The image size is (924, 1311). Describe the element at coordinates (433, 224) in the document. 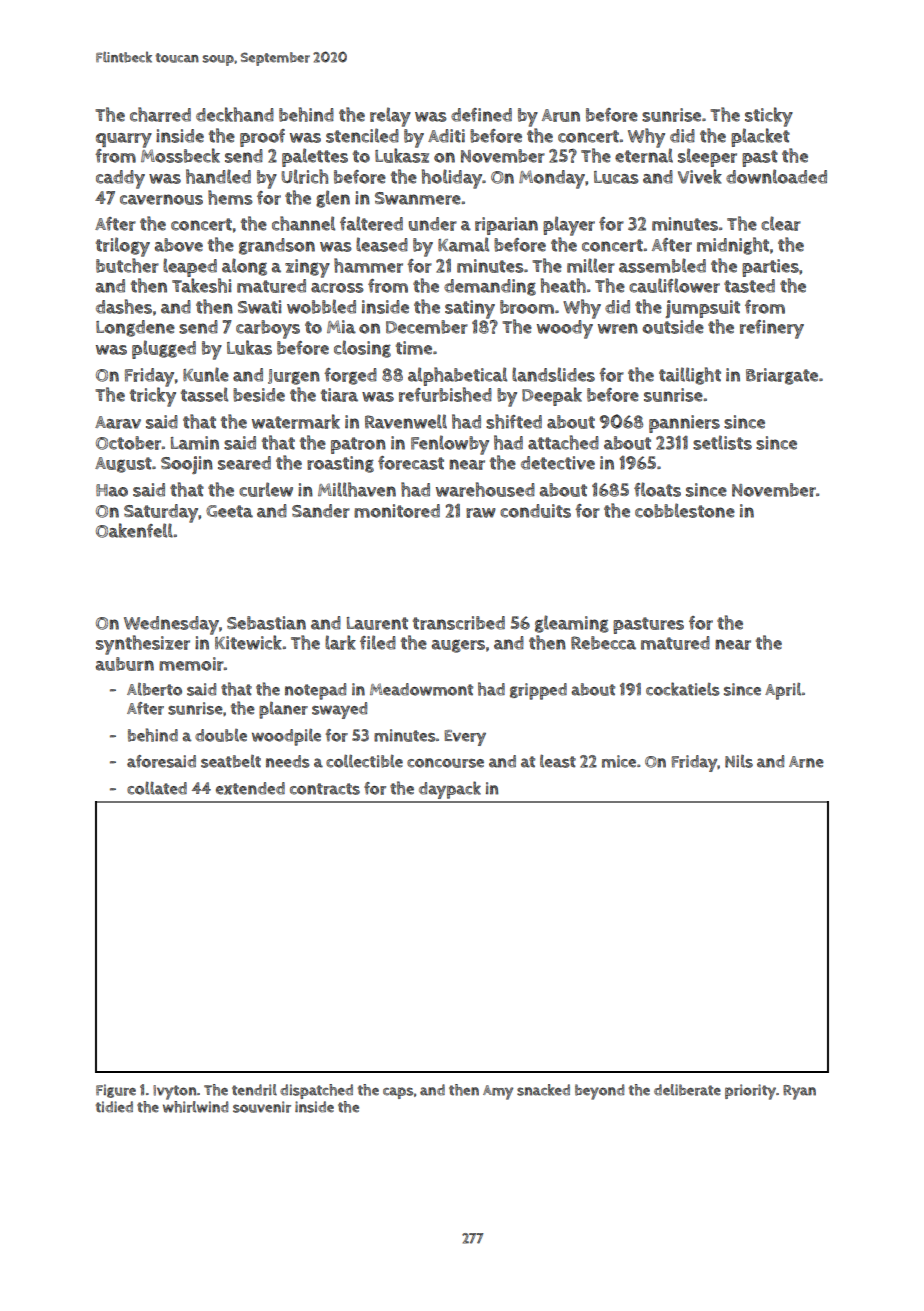

I see `under` at that location.
